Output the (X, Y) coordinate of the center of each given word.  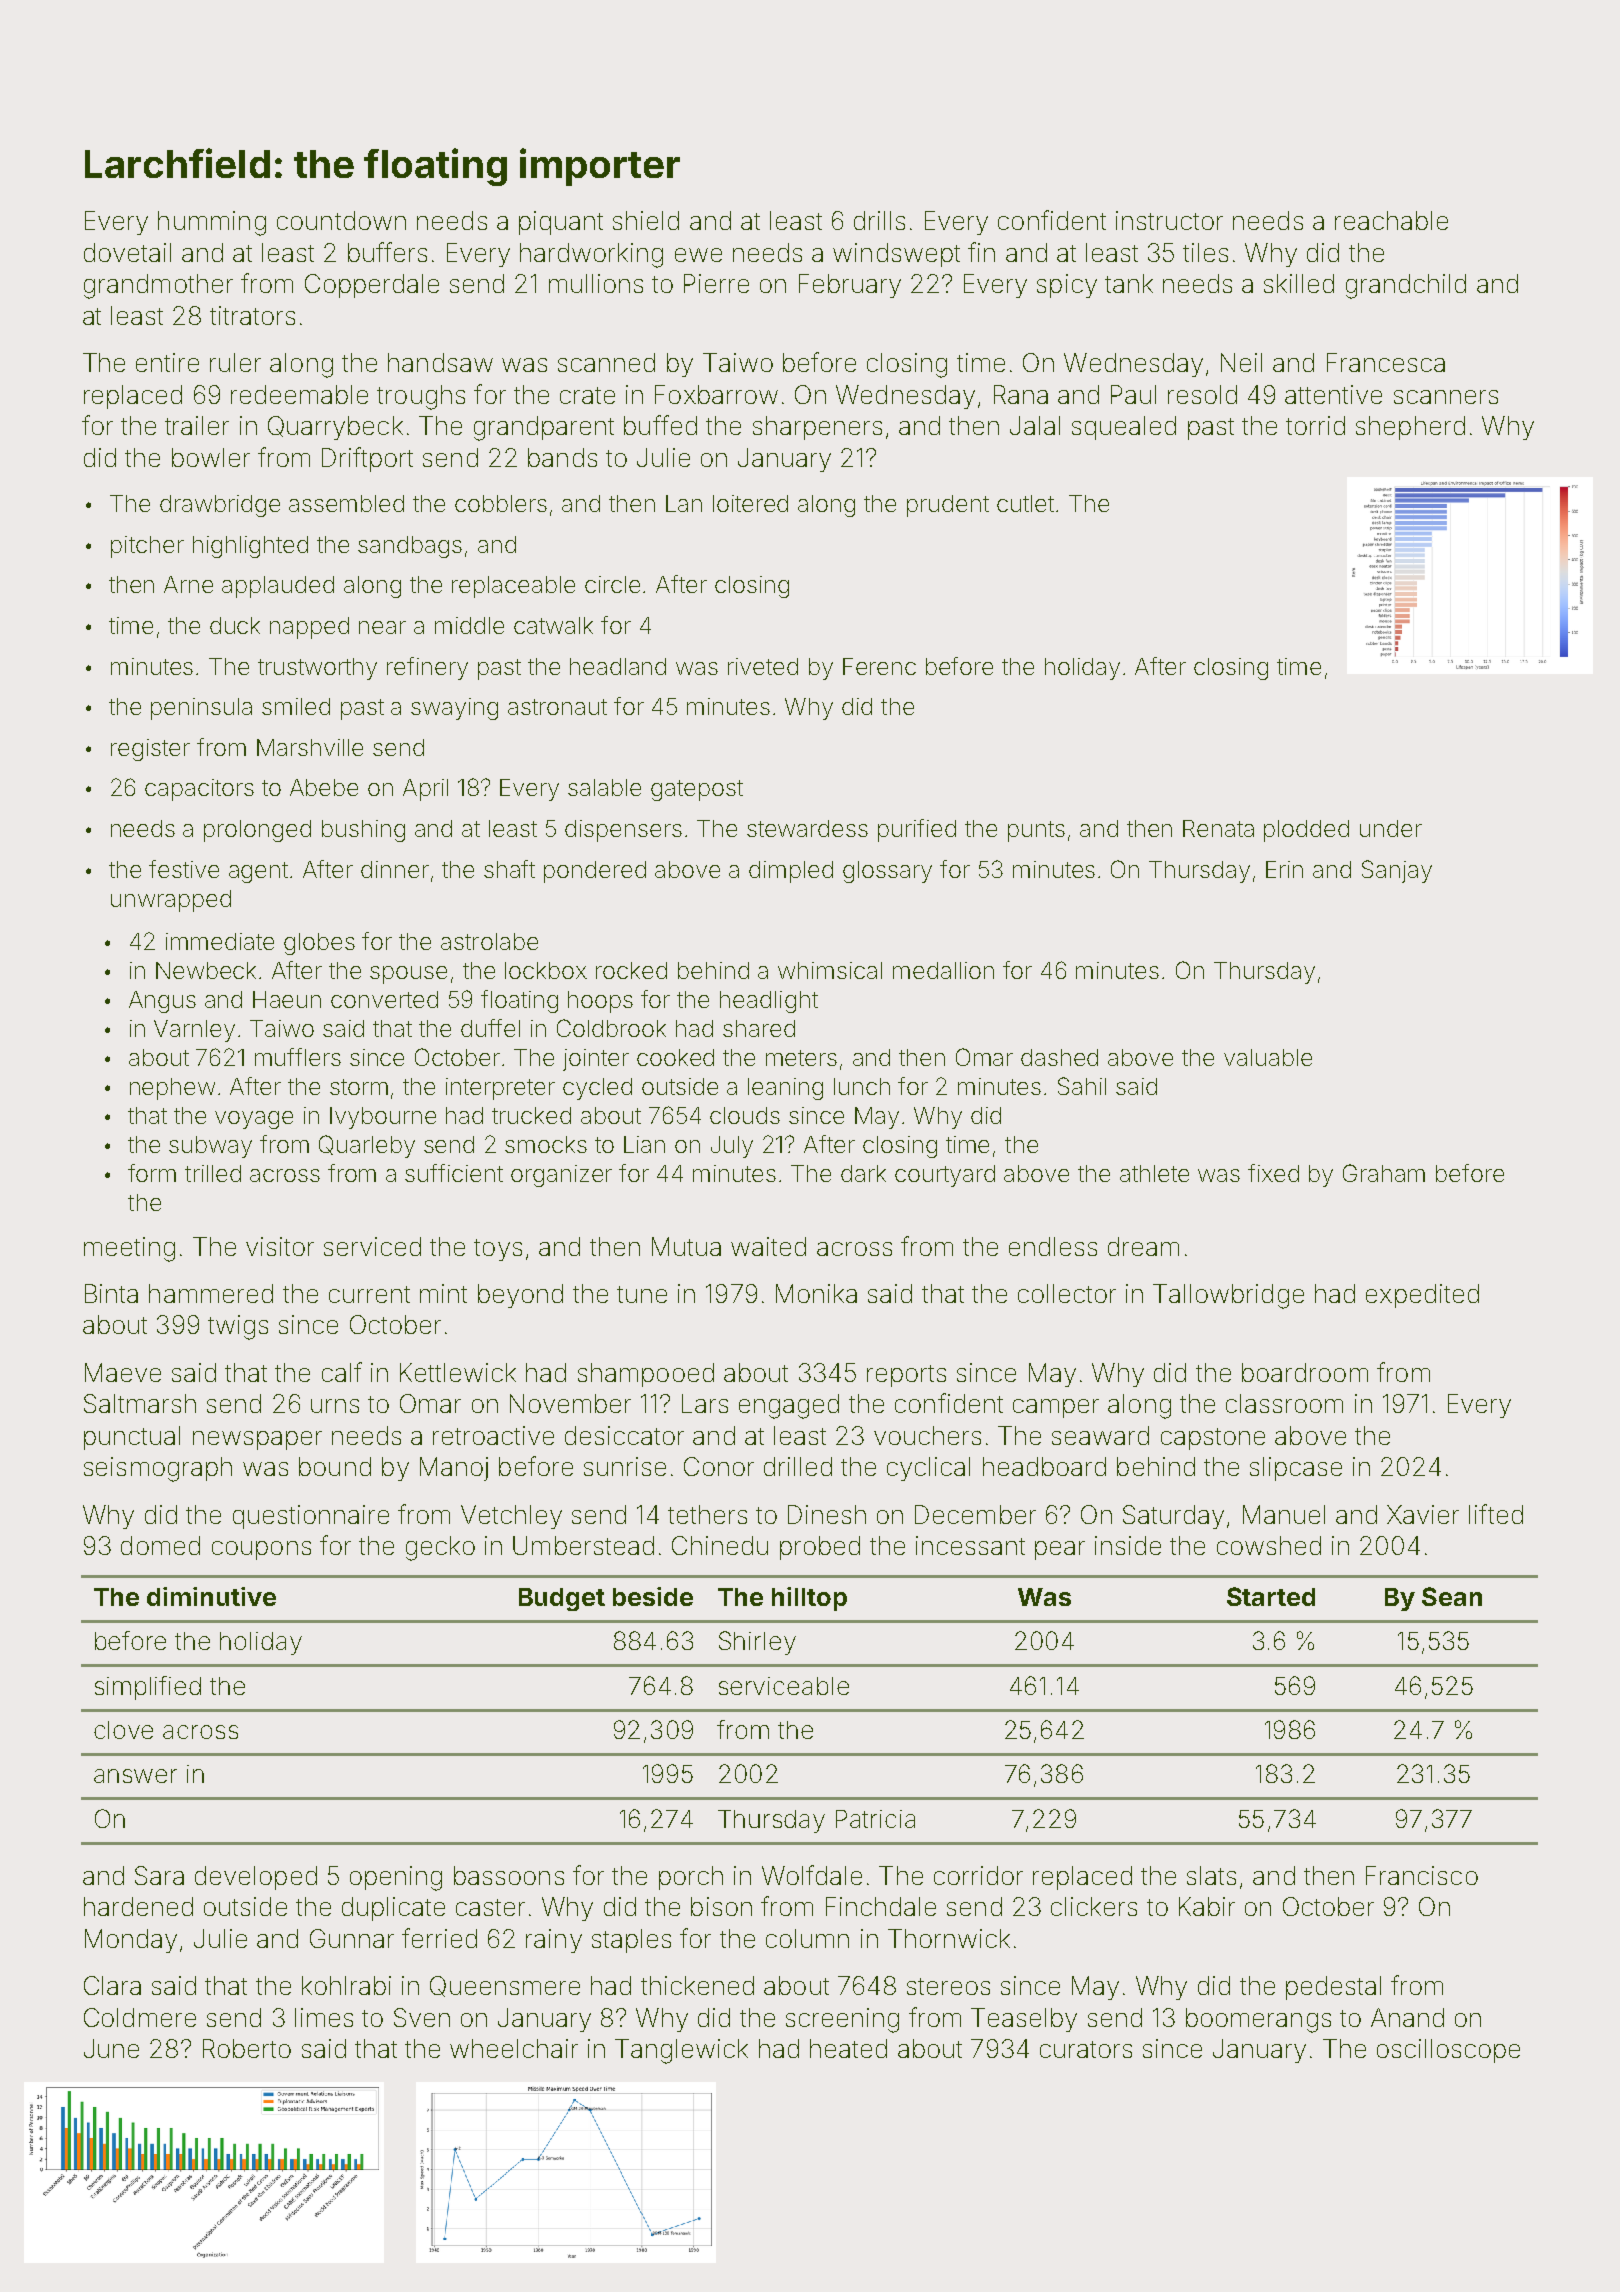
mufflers (298, 1057)
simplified (148, 1688)
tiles (1205, 252)
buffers (387, 252)
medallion (943, 970)
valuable (1268, 1057)
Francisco (1422, 1875)
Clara (112, 1985)
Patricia (875, 1819)
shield (646, 220)
